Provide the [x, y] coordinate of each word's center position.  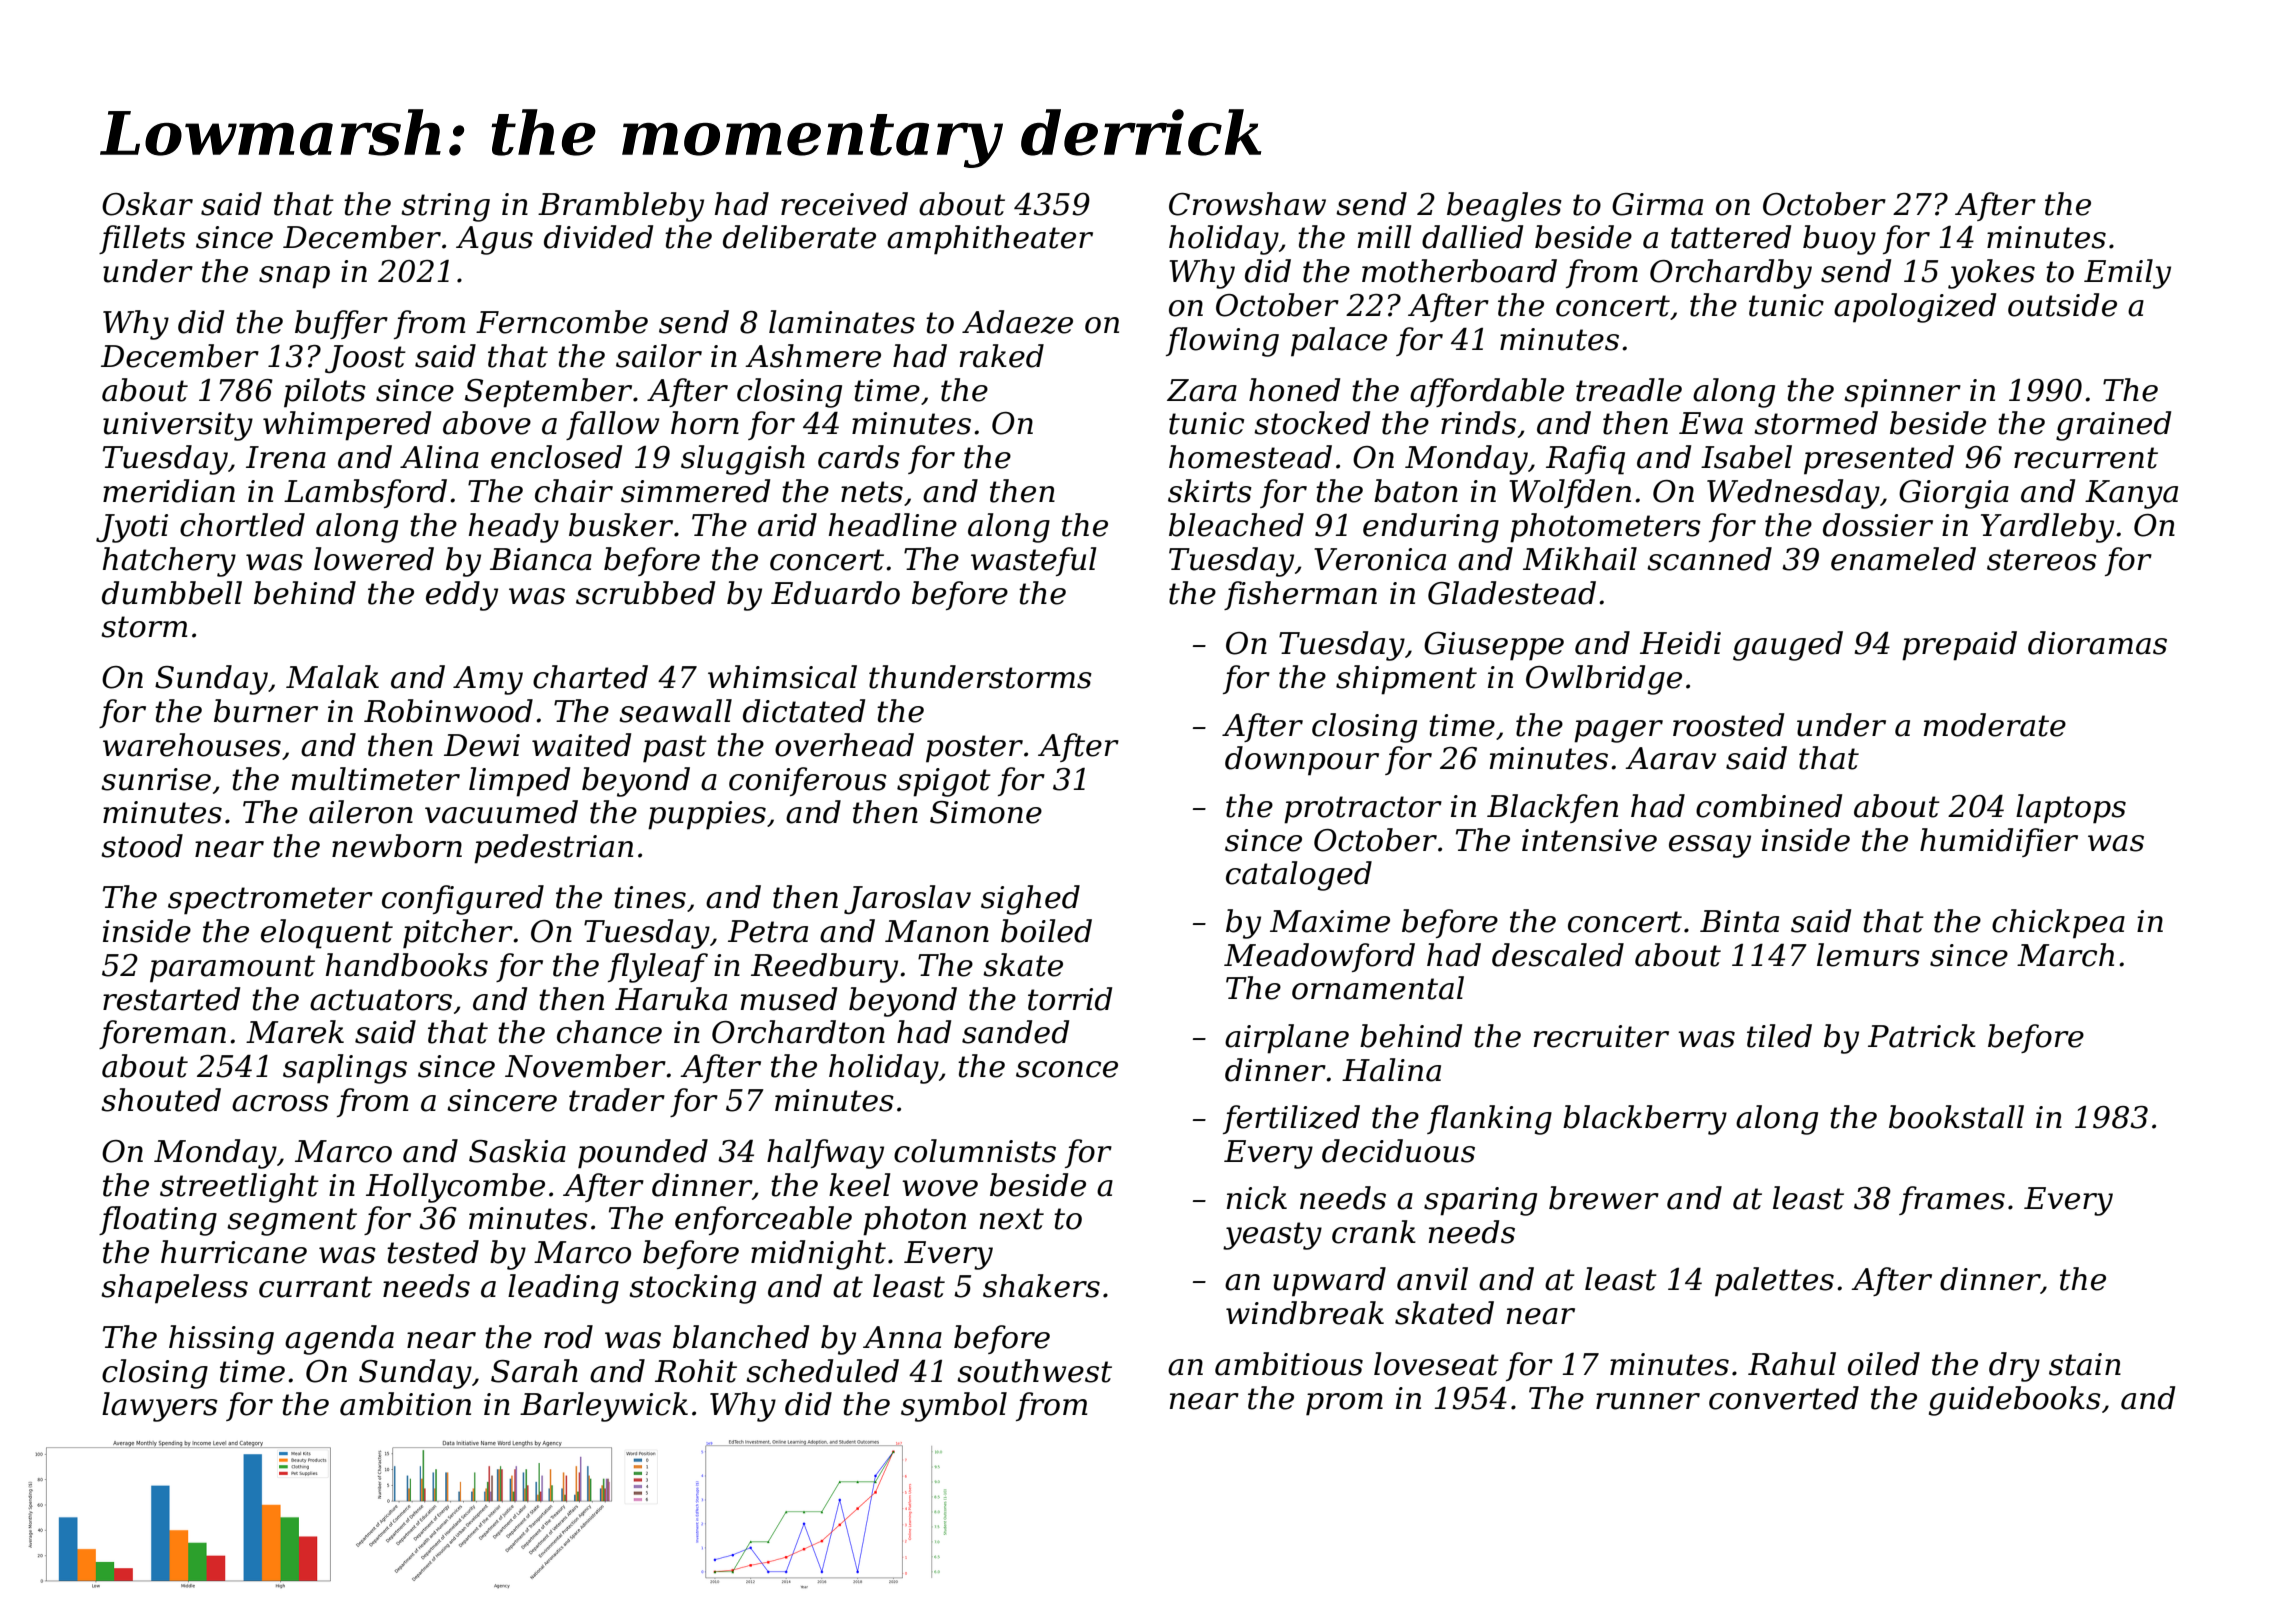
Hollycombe [455, 1188]
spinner [1902, 393]
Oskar [147, 204]
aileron [361, 812]
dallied [1472, 237]
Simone [986, 812]
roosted [1728, 725]
